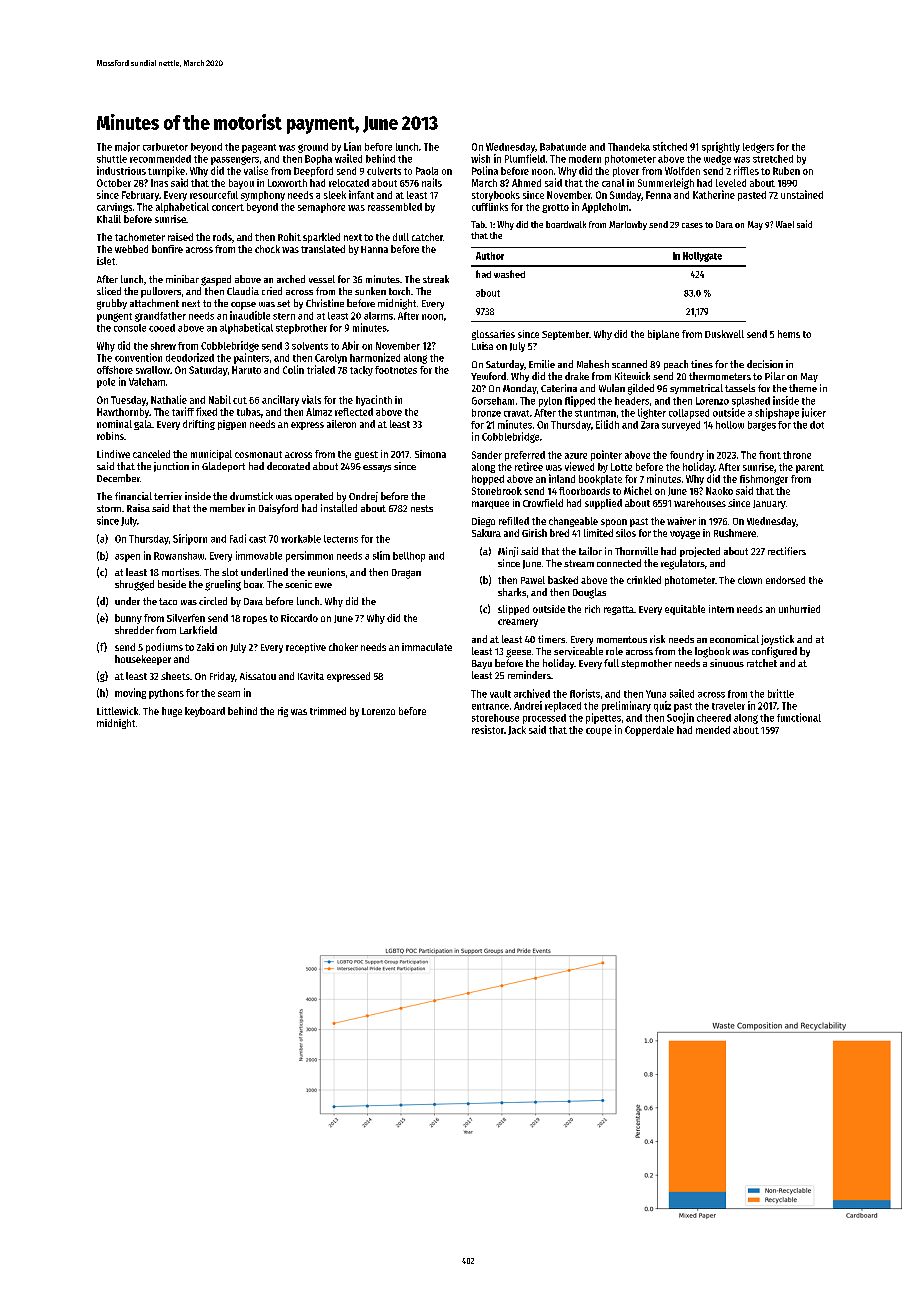 The image size is (924, 1308). I want to click on trimmed, so click(328, 711).
